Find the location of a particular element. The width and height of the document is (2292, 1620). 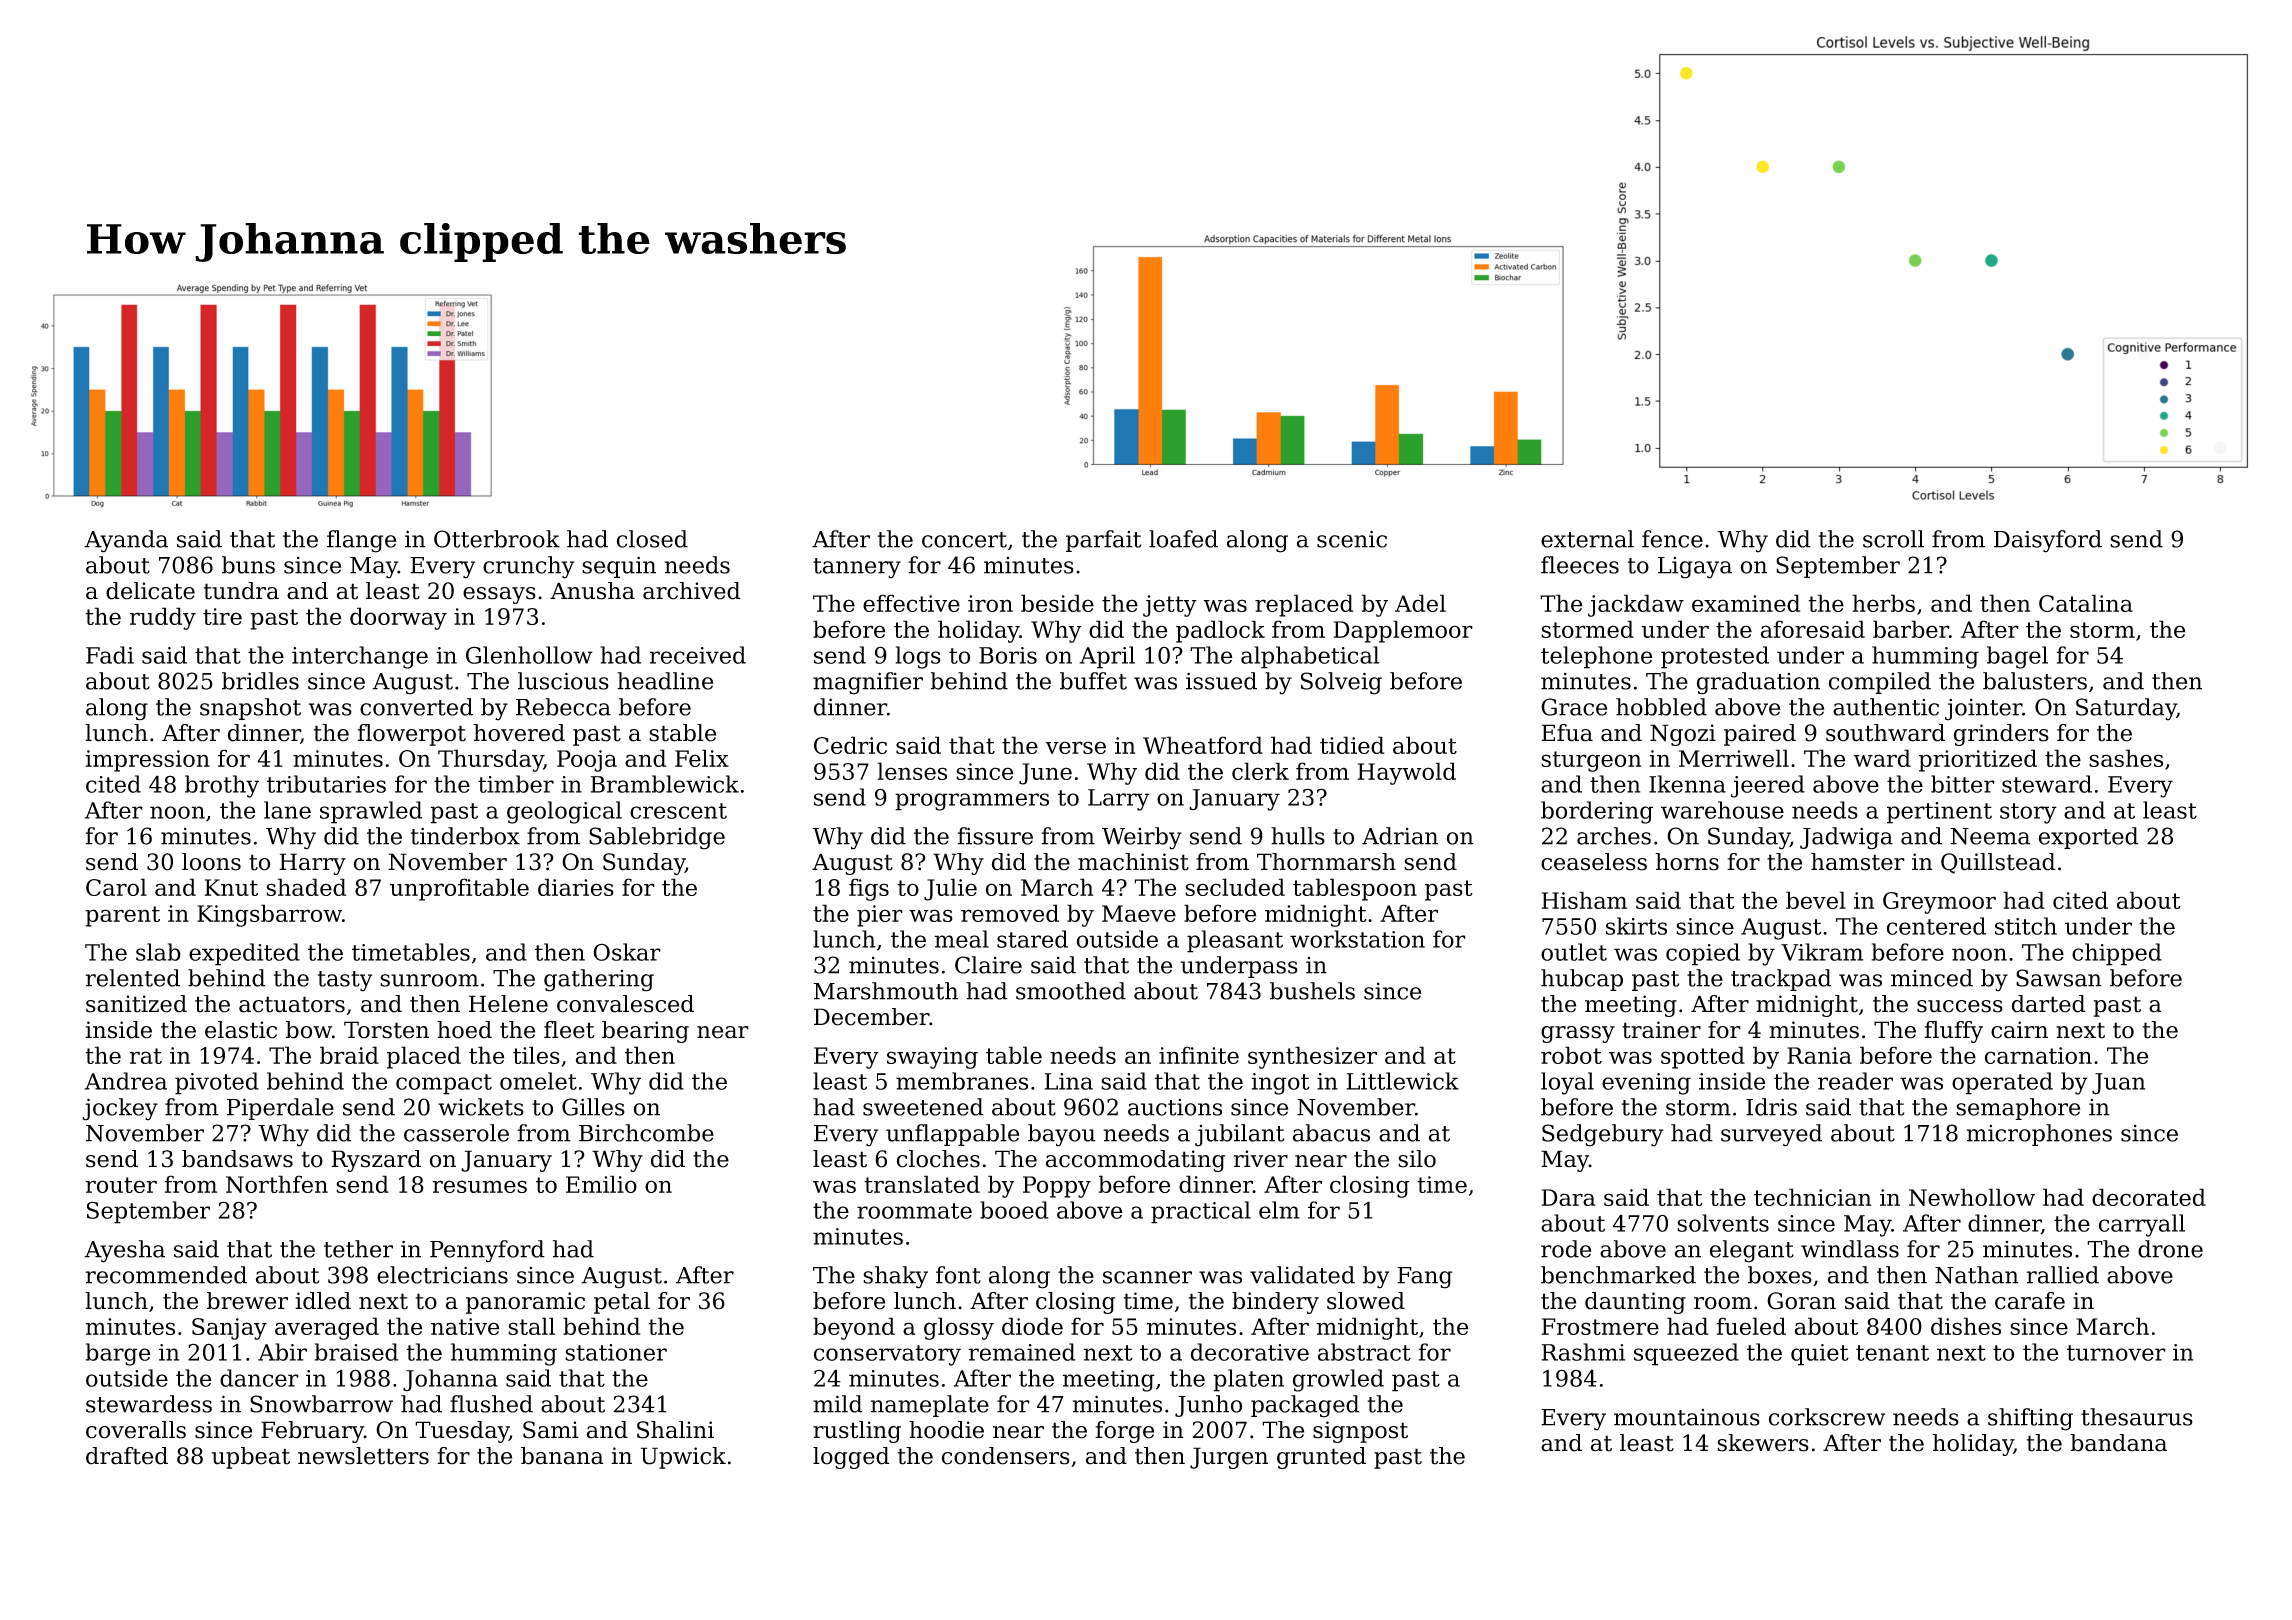

tire is located at coordinates (222, 616).
